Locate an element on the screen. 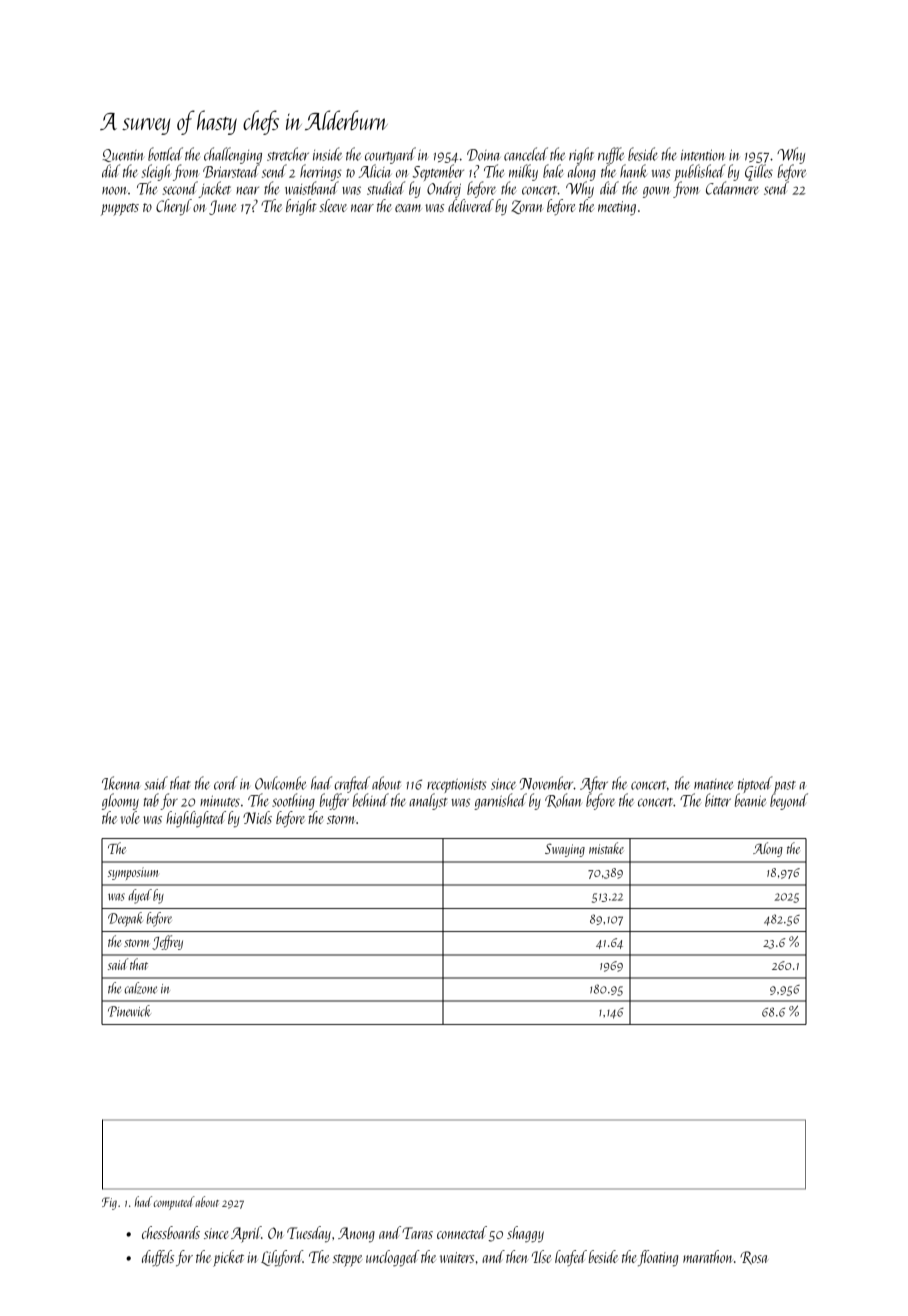 The image size is (908, 1316). Cedarmere is located at coordinates (732, 188).
